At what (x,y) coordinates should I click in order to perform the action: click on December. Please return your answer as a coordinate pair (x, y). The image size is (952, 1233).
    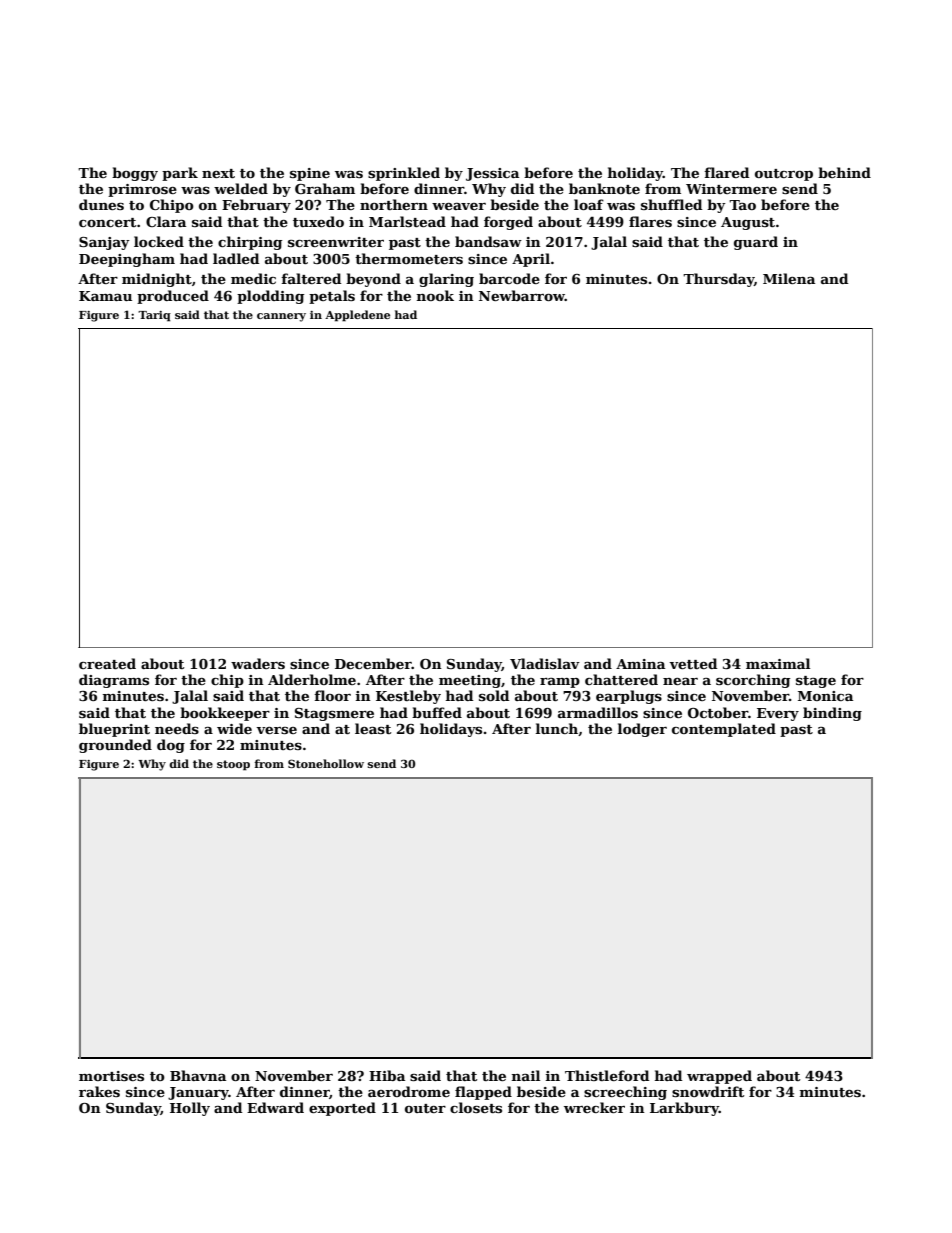
    Looking at the image, I should click on (373, 663).
